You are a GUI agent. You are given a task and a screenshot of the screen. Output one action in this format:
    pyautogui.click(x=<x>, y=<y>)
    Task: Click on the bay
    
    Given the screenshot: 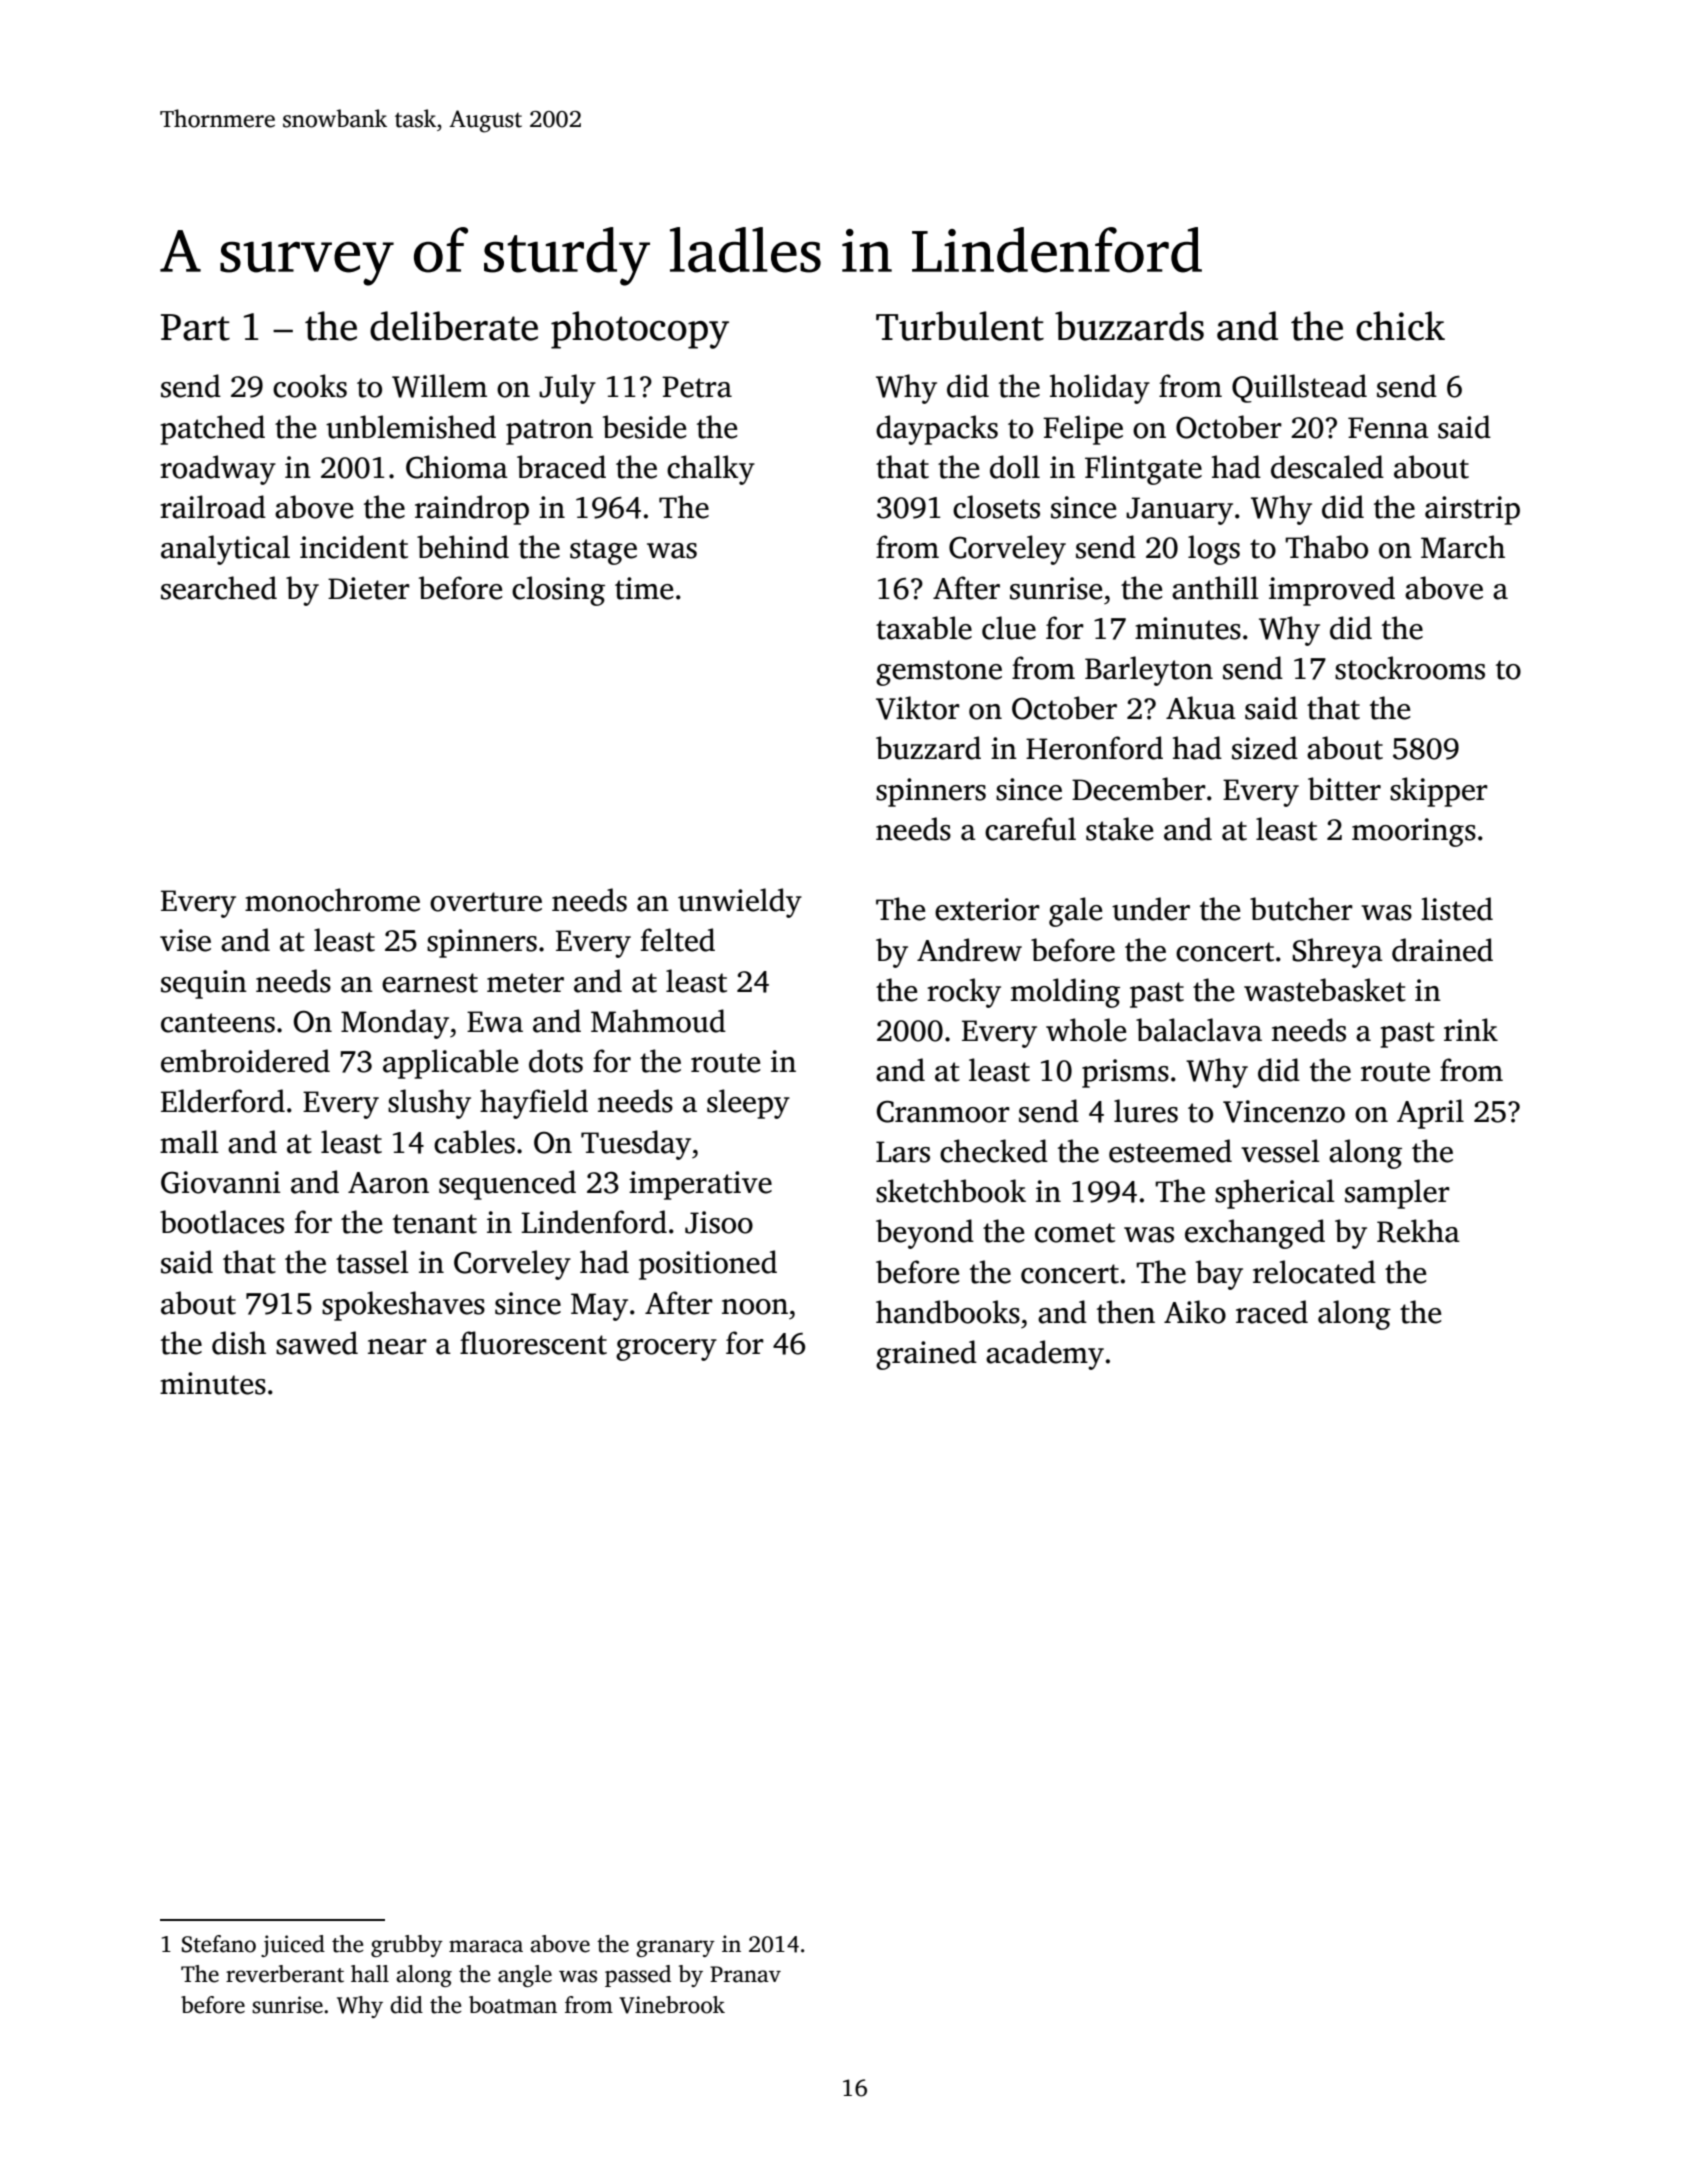 What is the action you would take?
    pyautogui.click(x=1219, y=1275)
